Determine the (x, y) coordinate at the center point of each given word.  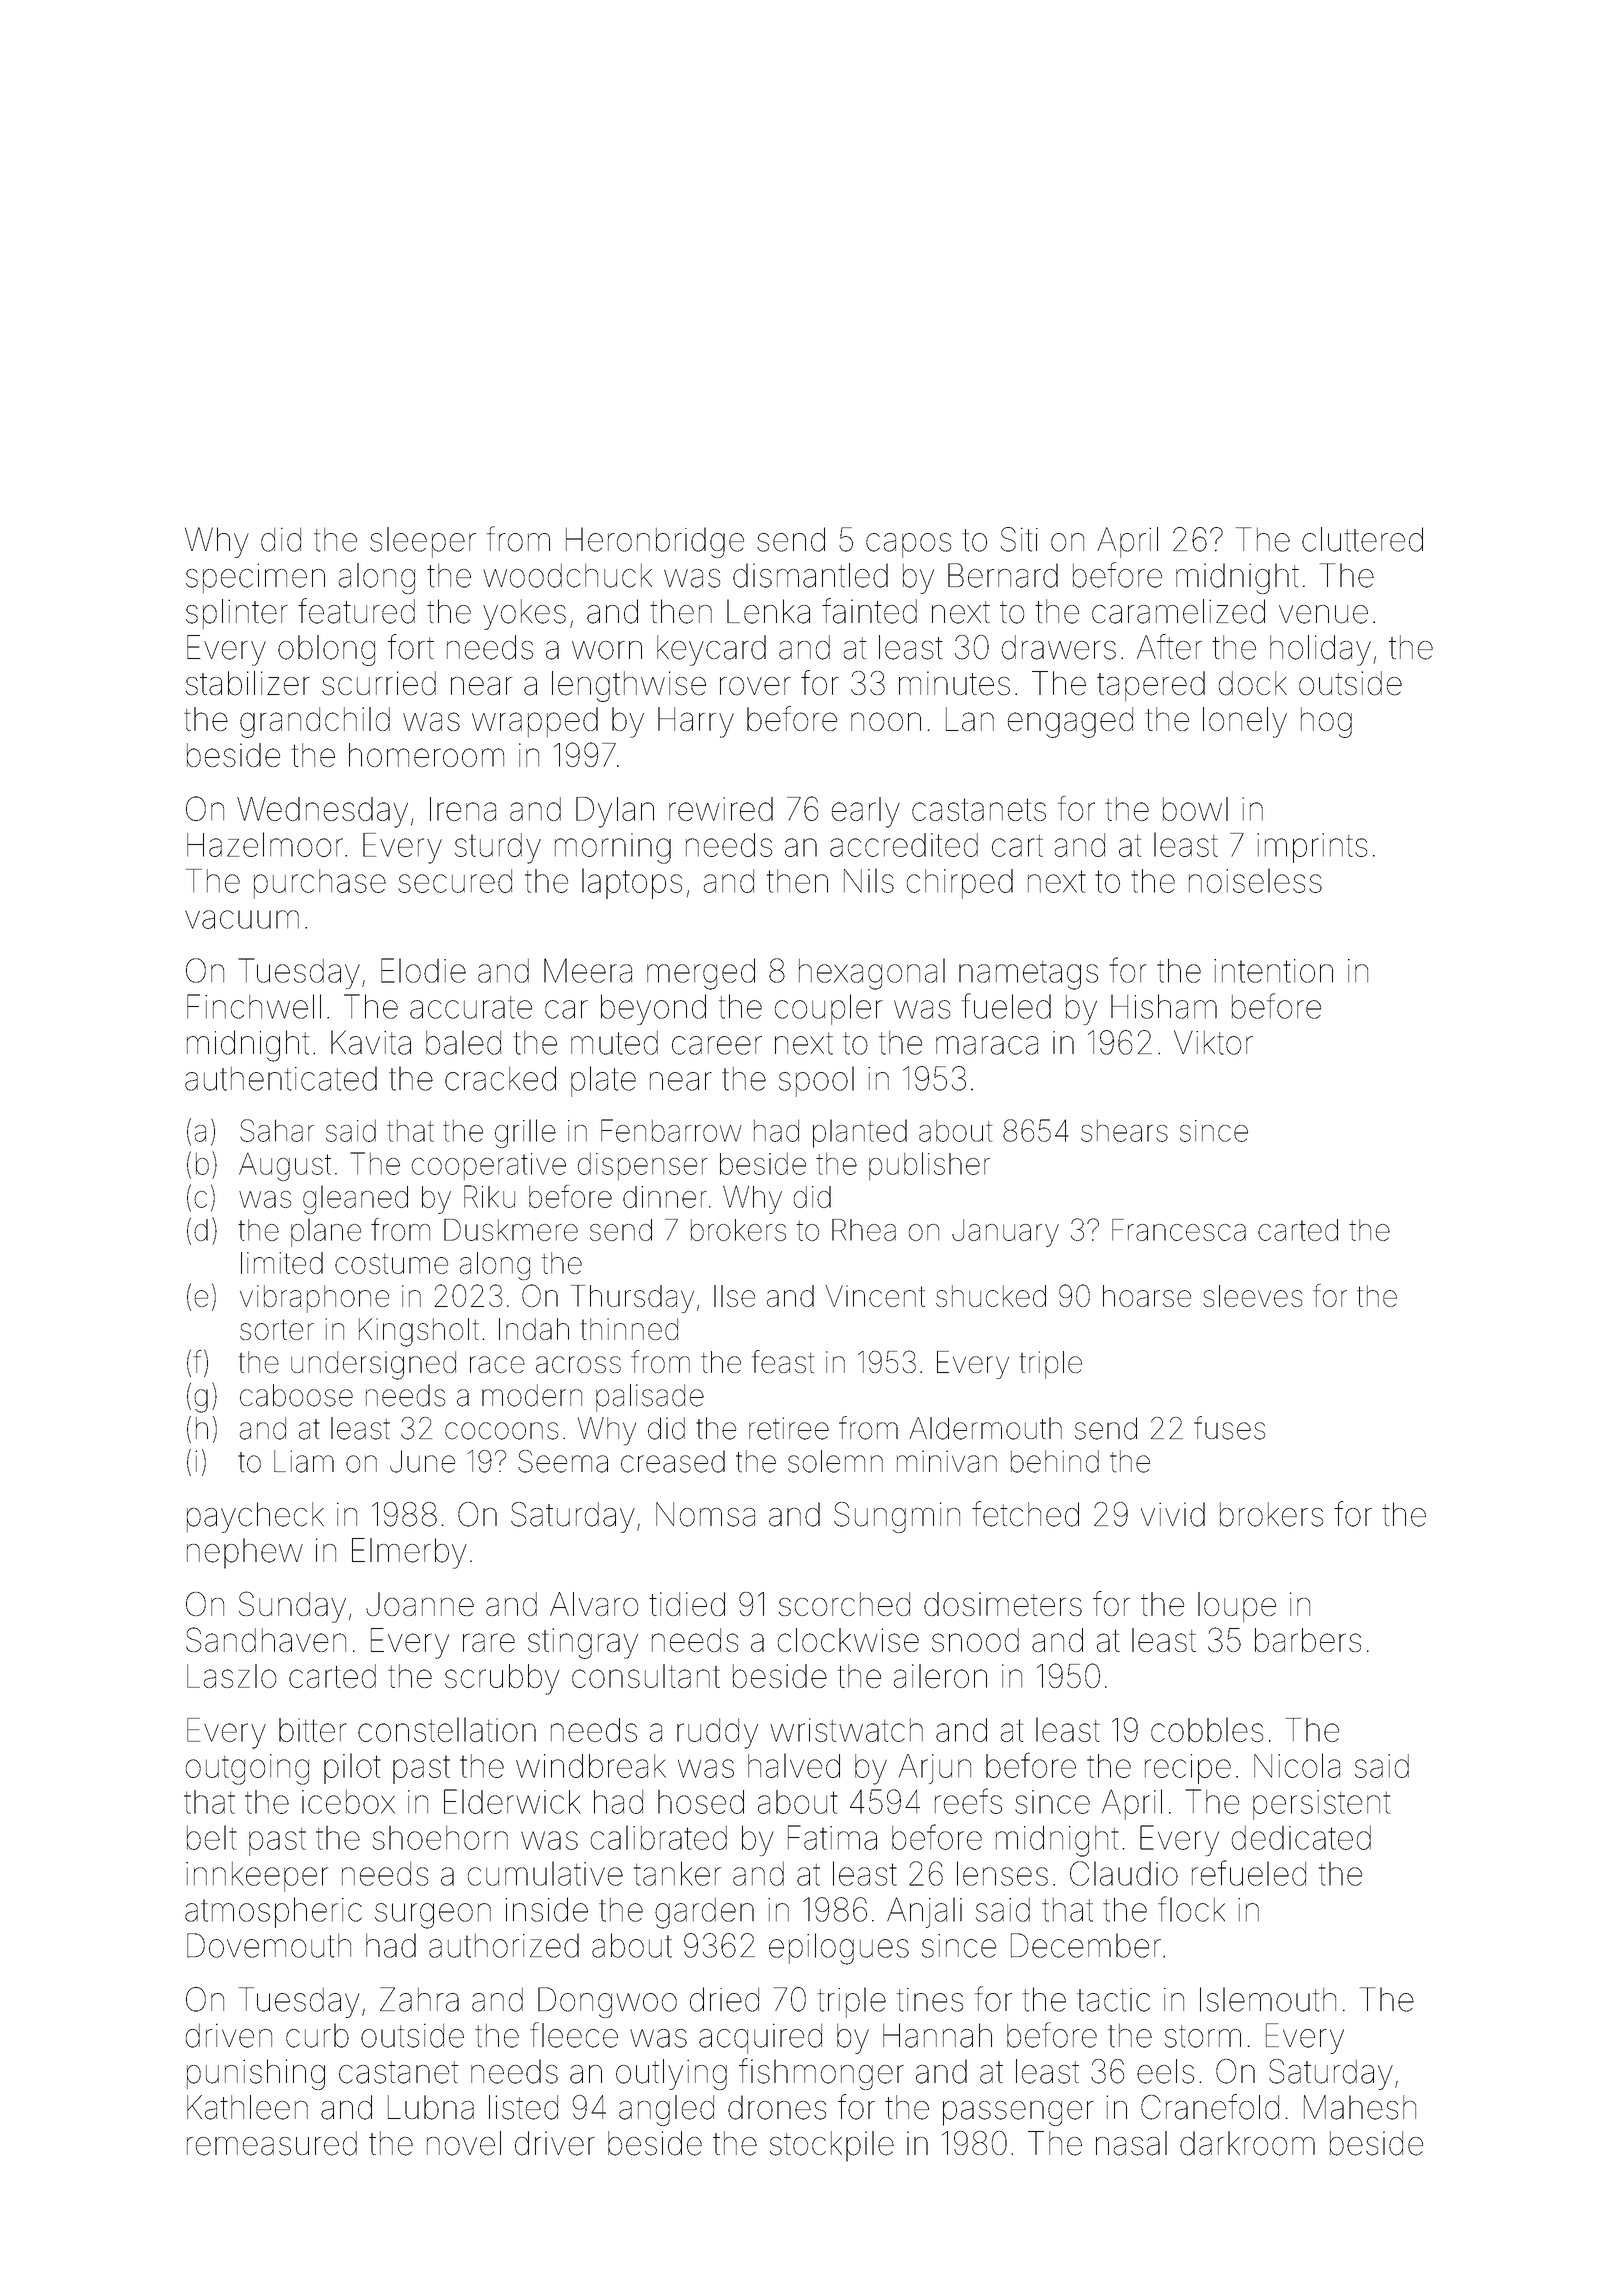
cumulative (545, 1873)
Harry (696, 722)
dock (1253, 683)
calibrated (659, 1837)
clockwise (848, 1640)
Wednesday (322, 812)
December (1086, 1945)
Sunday (292, 1607)
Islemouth (1268, 1999)
